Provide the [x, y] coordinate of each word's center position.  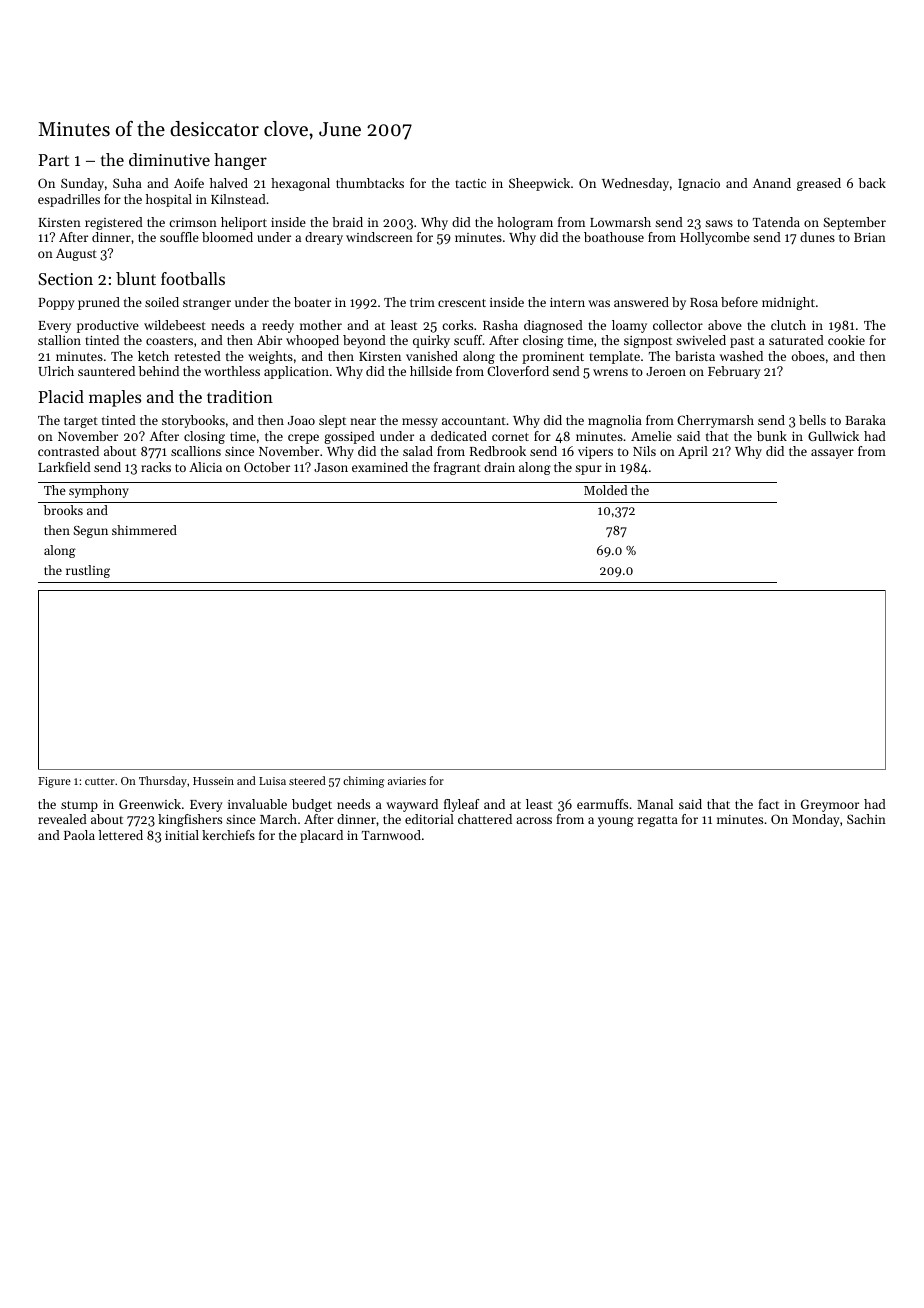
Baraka [865, 420]
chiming [363, 782]
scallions [196, 451]
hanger [240, 161]
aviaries [407, 781]
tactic [470, 183]
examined [380, 467]
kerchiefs [228, 835]
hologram [525, 223]
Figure [54, 782]
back [872, 183]
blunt [136, 278]
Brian [870, 237]
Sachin [866, 819]
